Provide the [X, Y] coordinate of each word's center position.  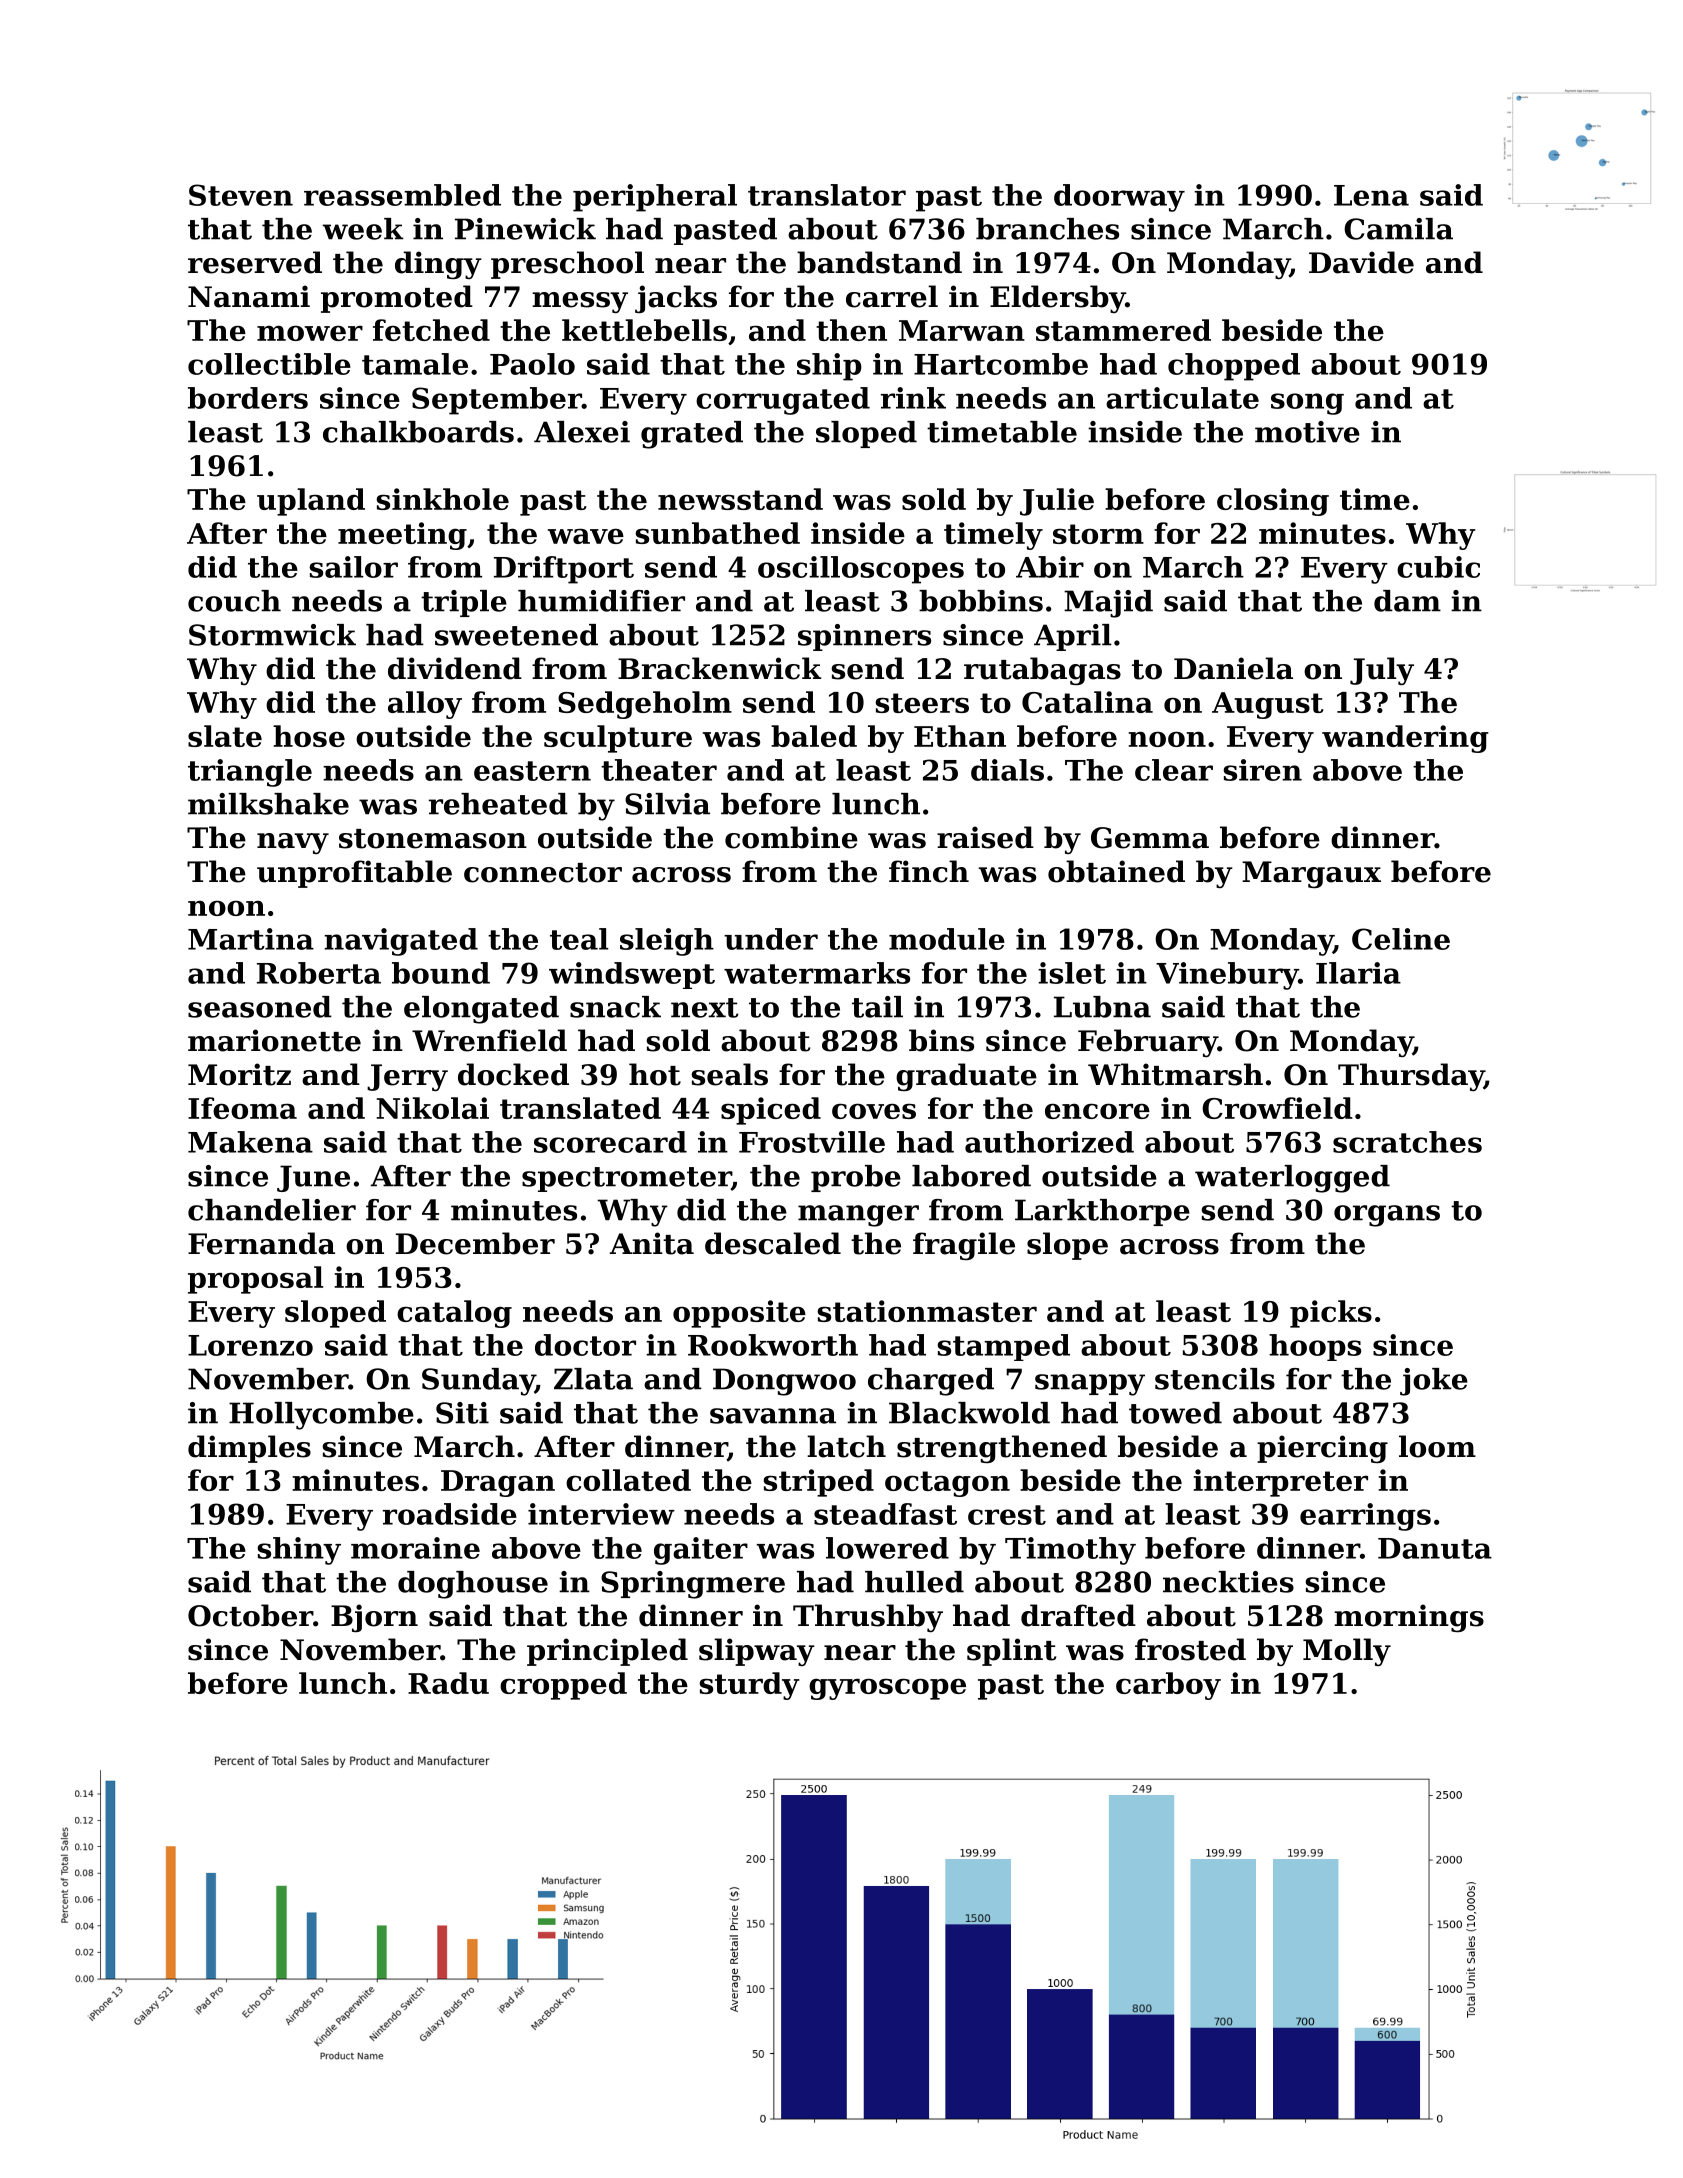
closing [1273, 502]
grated [692, 435]
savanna [773, 1416]
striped [818, 1483]
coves [874, 1111]
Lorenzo [250, 1345]
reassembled [402, 195]
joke [1434, 1382]
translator [827, 195]
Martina [251, 939]
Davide [1361, 262]
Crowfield [1277, 1108]
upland [311, 502]
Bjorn [374, 1618]
